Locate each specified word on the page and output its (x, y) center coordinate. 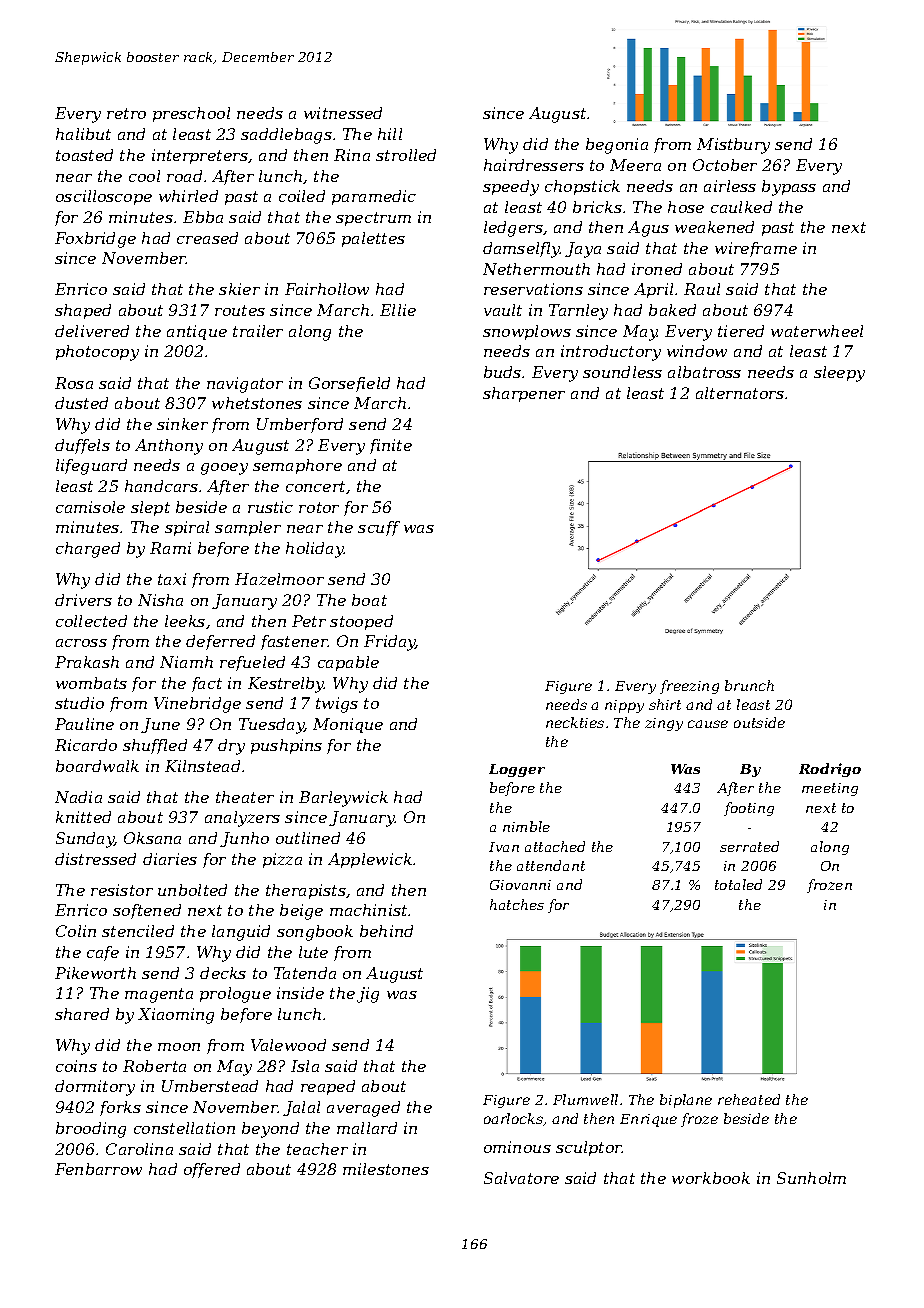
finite (391, 446)
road (184, 176)
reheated (749, 1099)
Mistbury (733, 146)
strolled (406, 155)
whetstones (257, 403)
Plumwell (585, 1099)
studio (79, 703)
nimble (526, 826)
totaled (738, 884)
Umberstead (210, 1086)
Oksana (152, 838)
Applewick (370, 860)
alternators (740, 393)
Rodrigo (830, 770)
